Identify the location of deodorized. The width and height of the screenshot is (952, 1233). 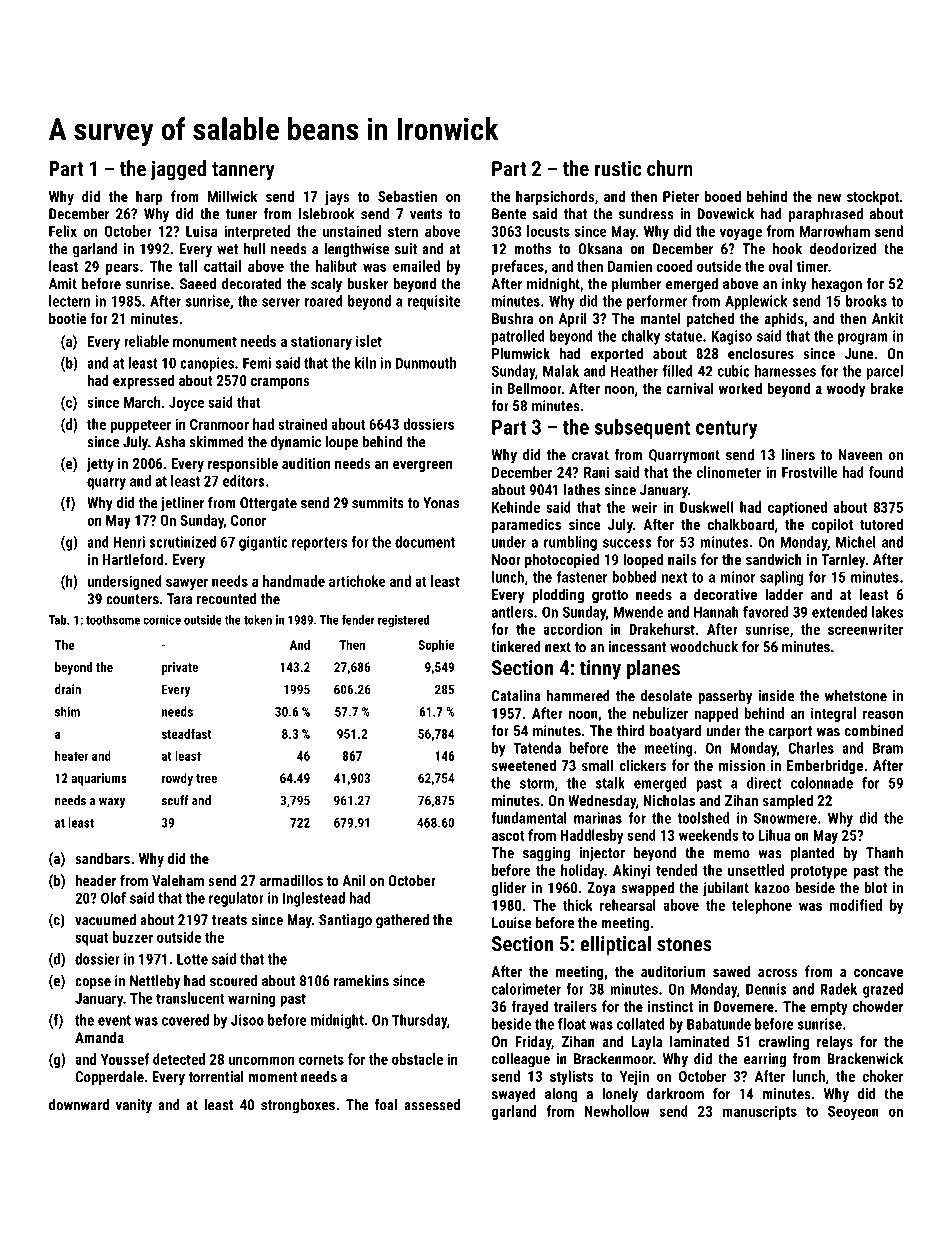
(843, 249).
